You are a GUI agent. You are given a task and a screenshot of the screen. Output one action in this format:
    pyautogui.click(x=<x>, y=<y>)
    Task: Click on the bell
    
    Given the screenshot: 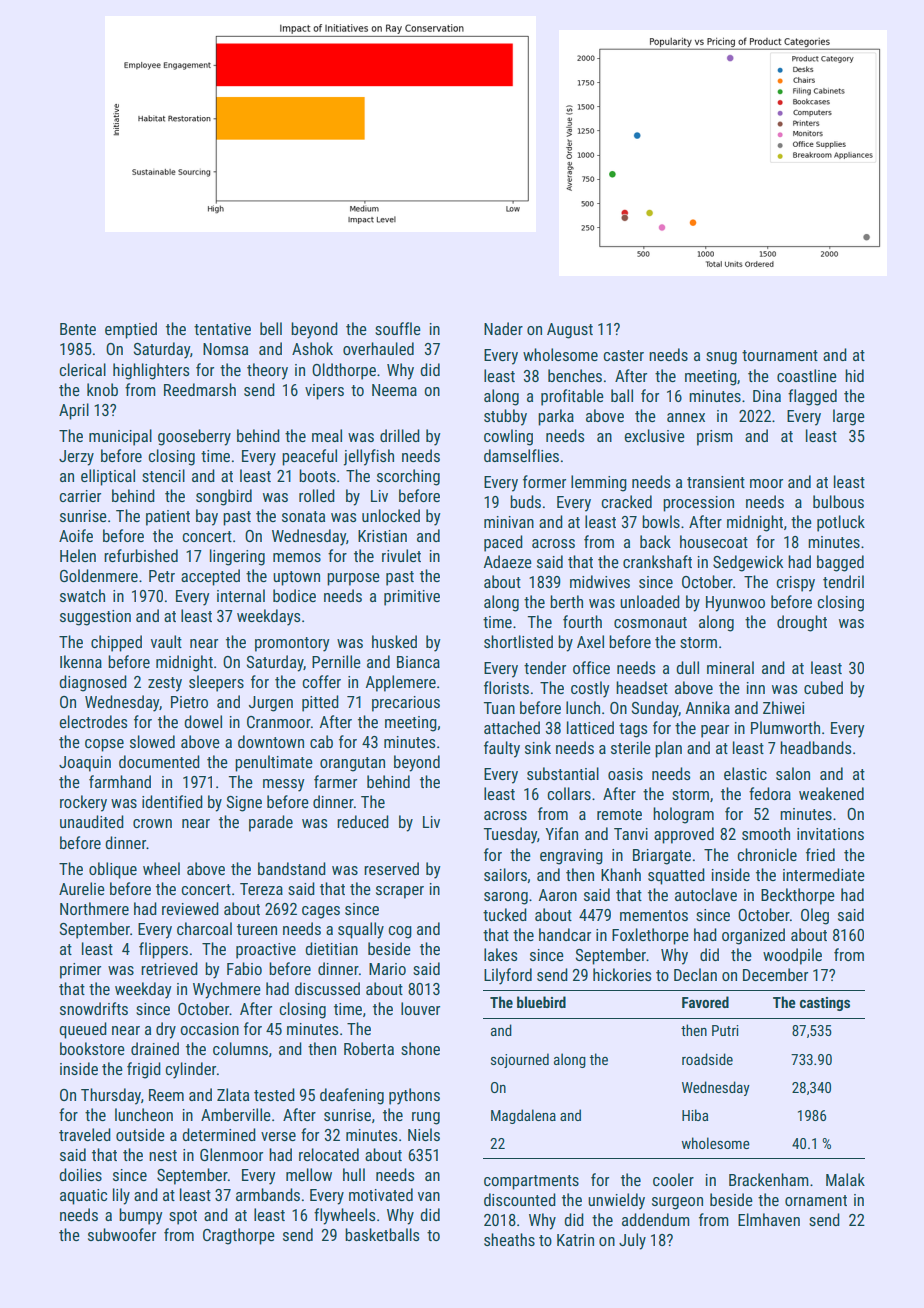 What is the action you would take?
    pyautogui.click(x=271, y=328)
